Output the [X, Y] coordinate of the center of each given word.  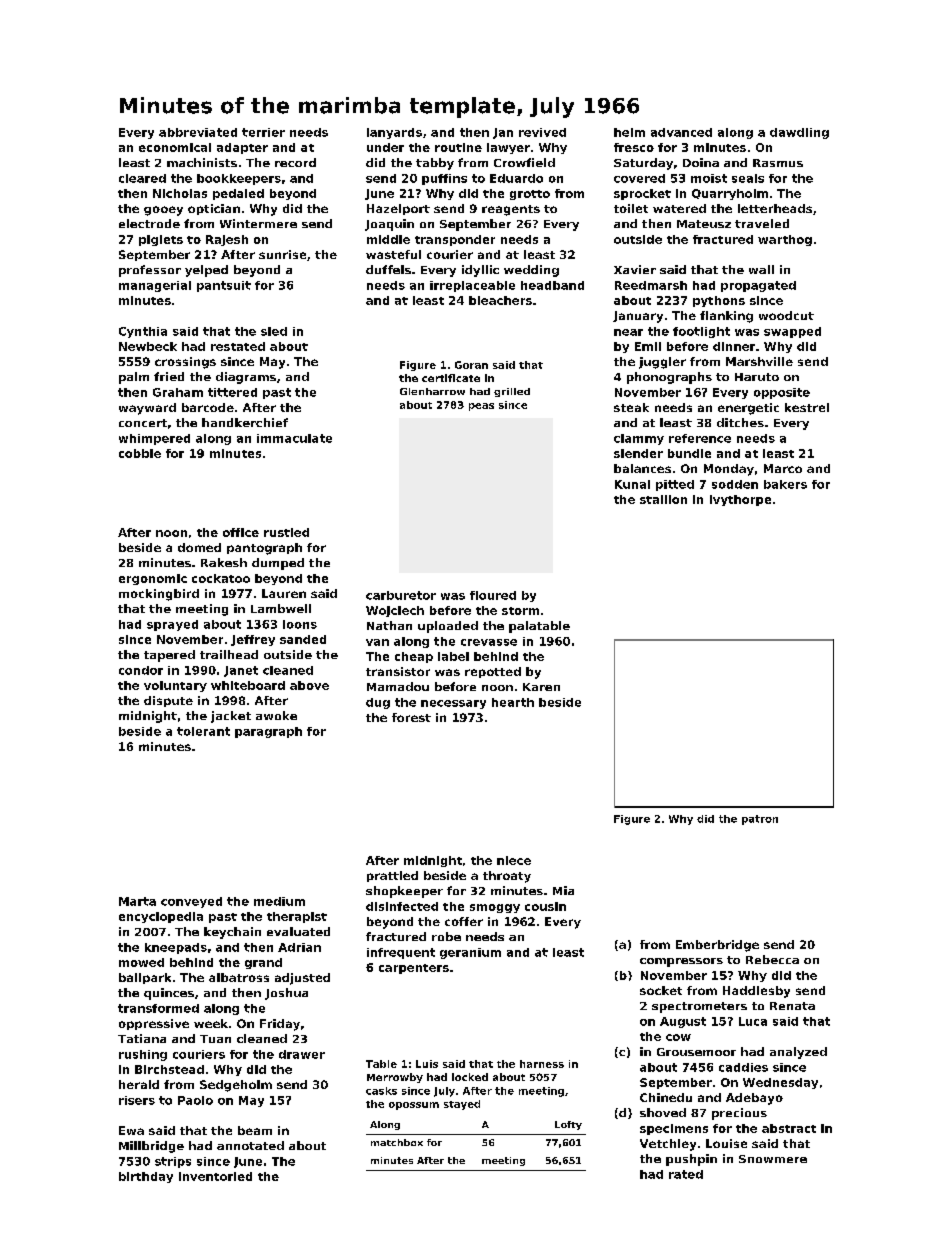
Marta [137, 901]
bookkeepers [239, 179]
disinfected [402, 906]
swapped [792, 332]
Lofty [568, 1125]
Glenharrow [432, 391]
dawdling [799, 133]
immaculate [294, 438]
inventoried [215, 1176]
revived [542, 132]
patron [760, 820]
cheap [414, 657]
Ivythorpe [740, 500]
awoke [276, 715]
